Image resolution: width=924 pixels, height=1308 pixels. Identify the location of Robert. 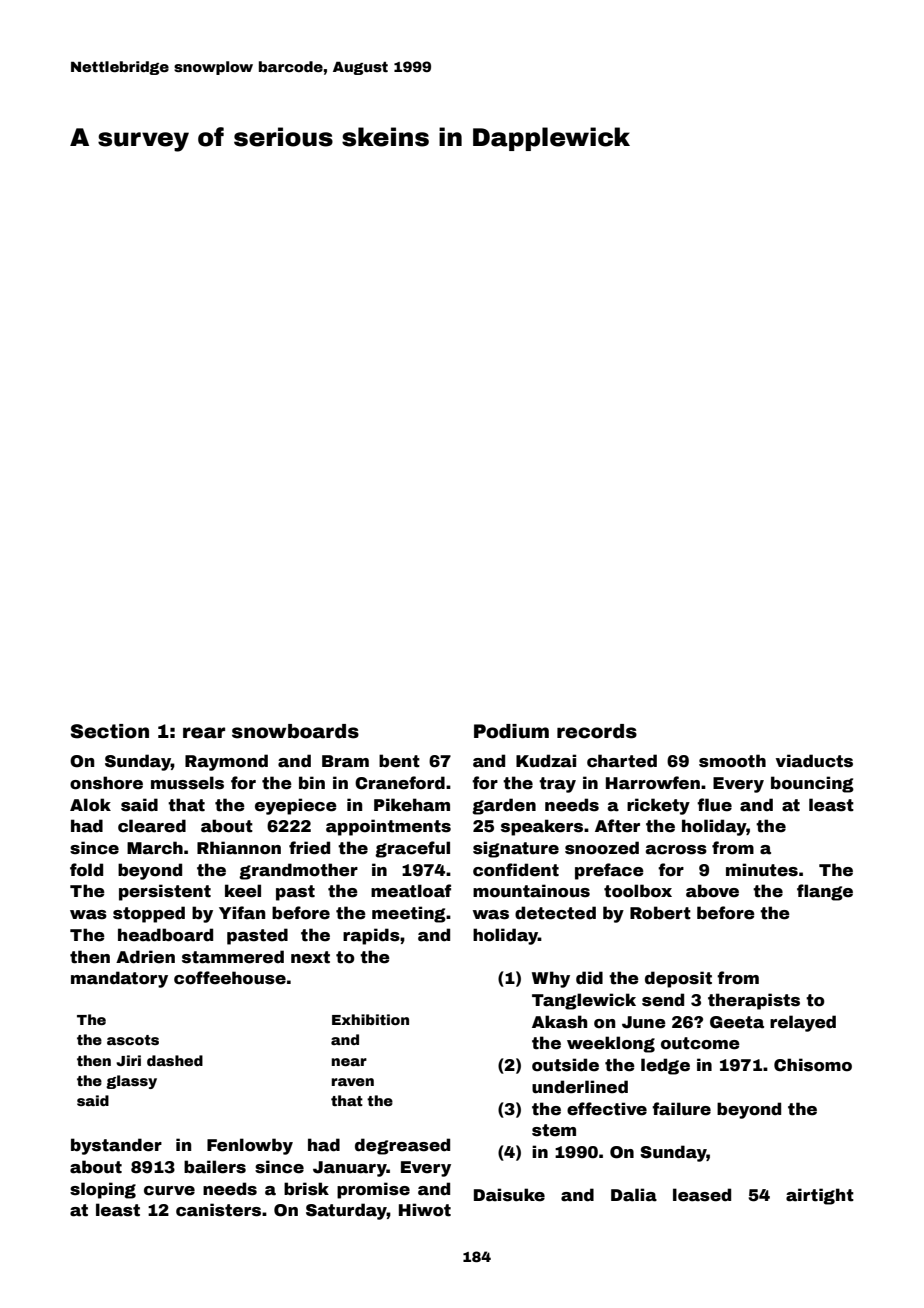
(660, 913).
